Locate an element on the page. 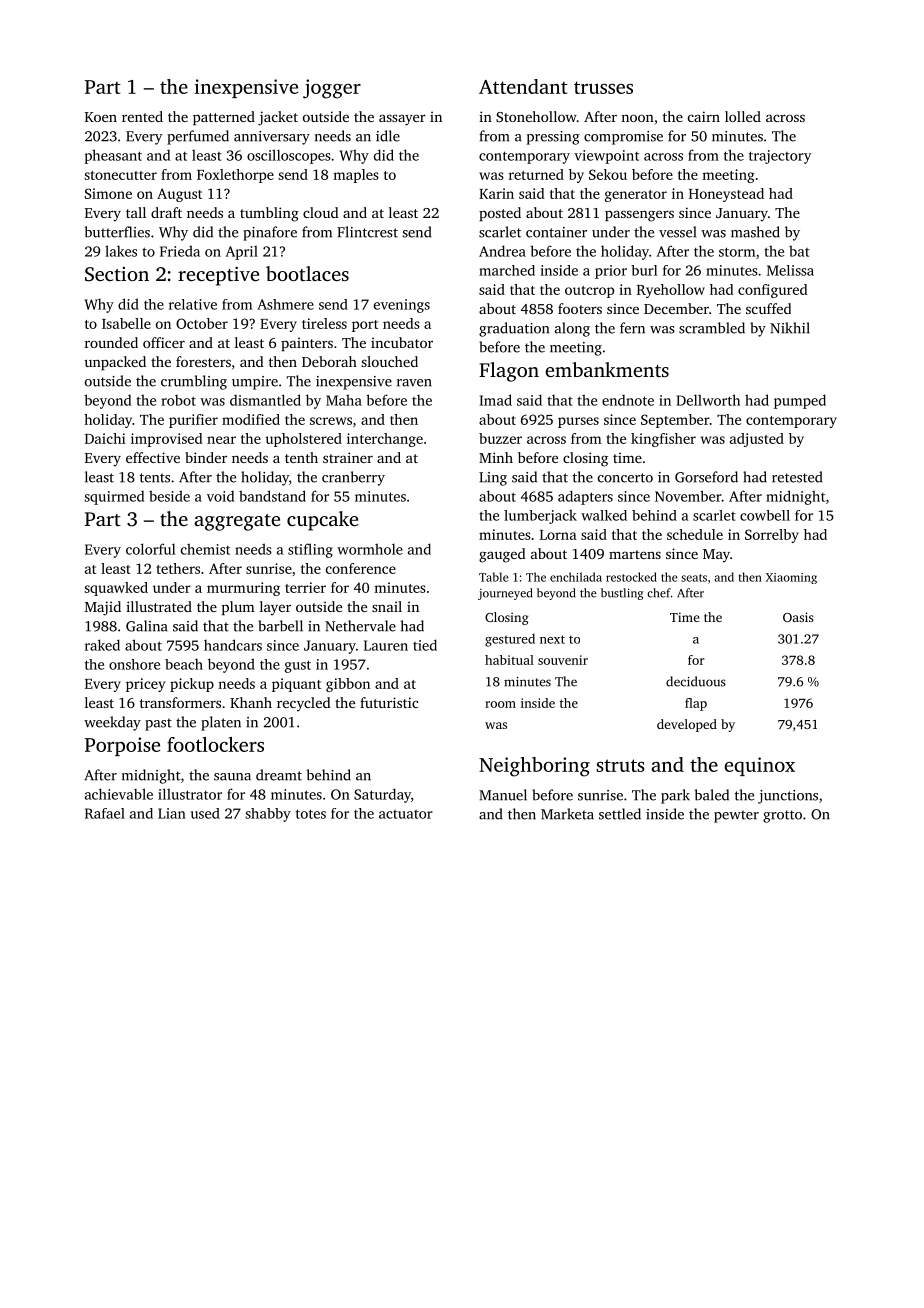  pumped is located at coordinates (800, 401).
